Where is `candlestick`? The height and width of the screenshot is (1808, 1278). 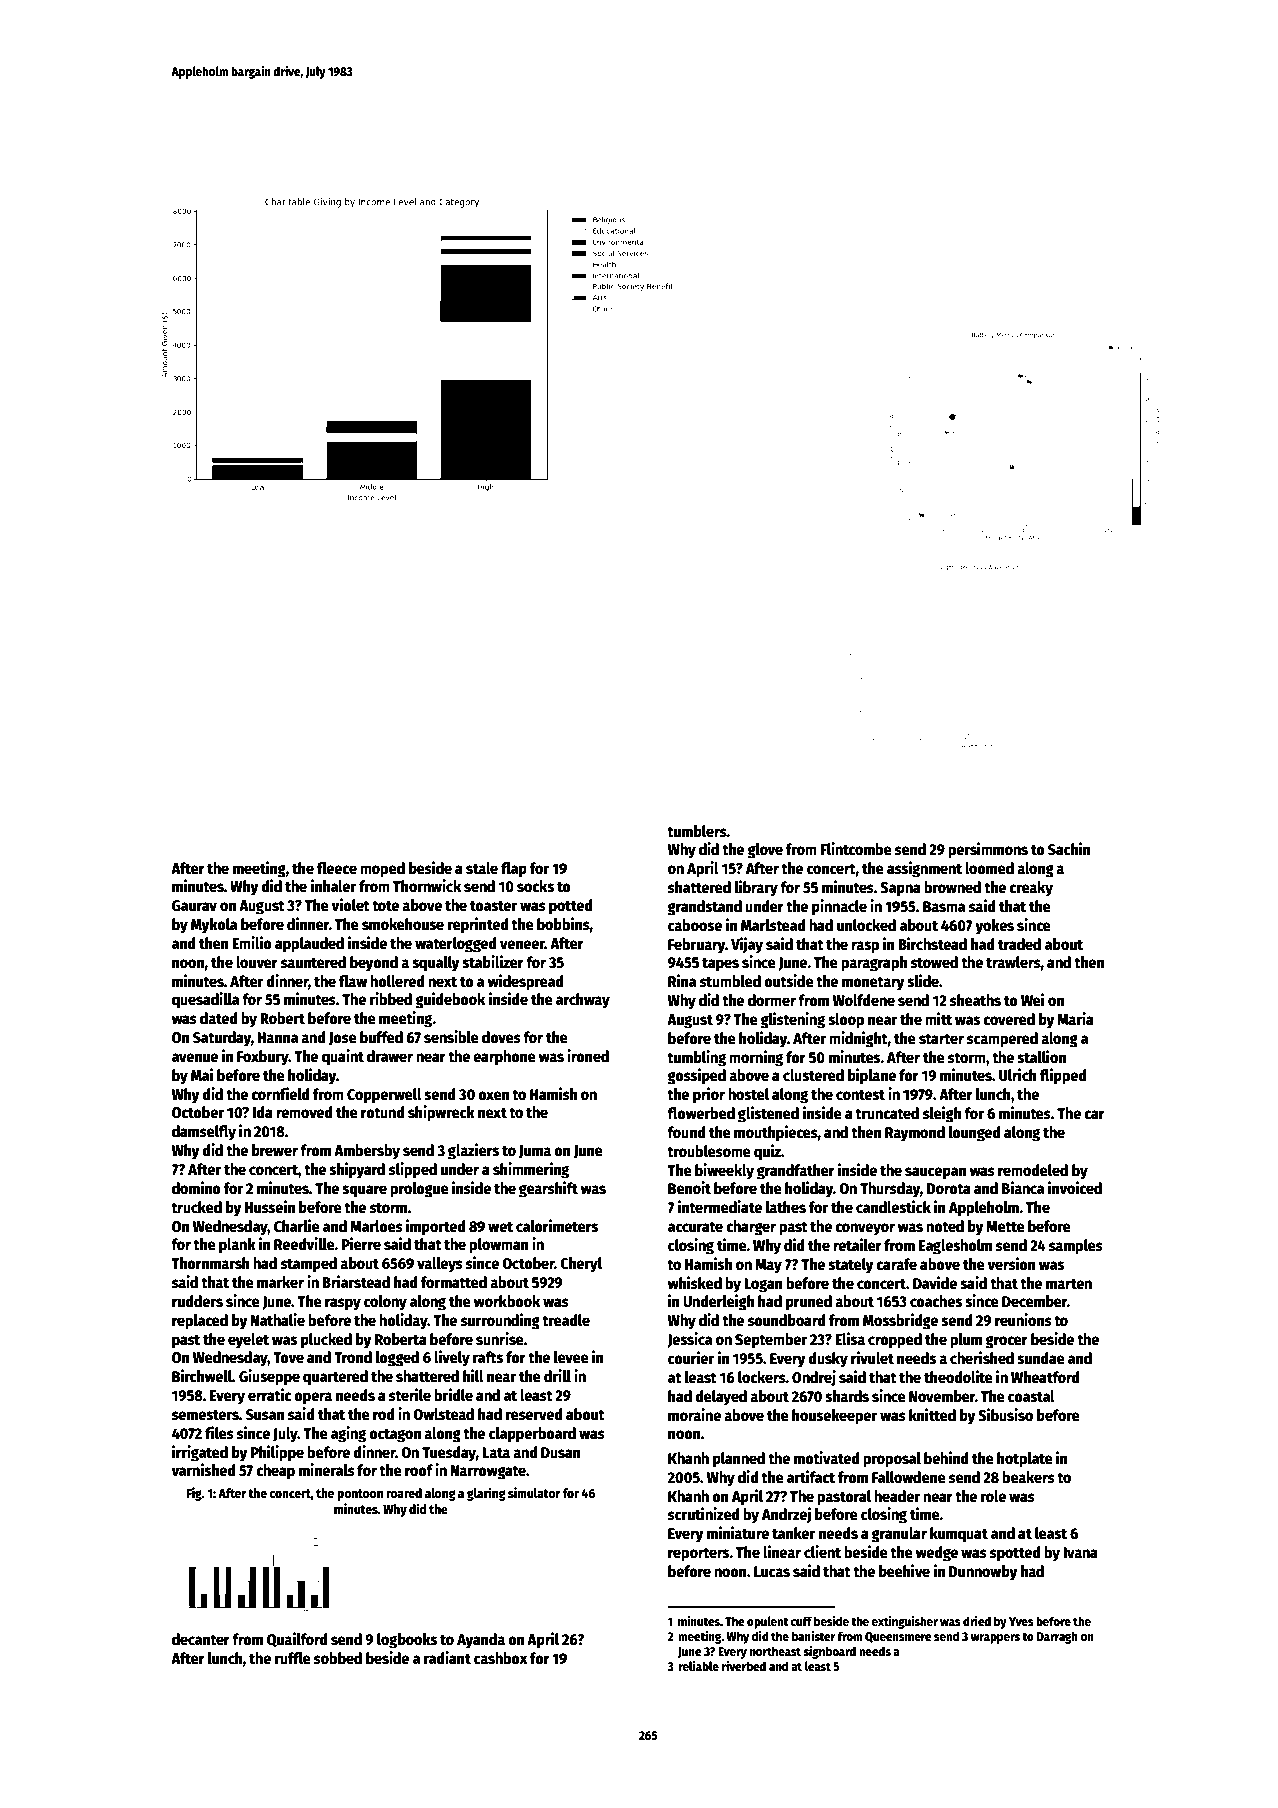
candlestick is located at coordinates (893, 1207).
